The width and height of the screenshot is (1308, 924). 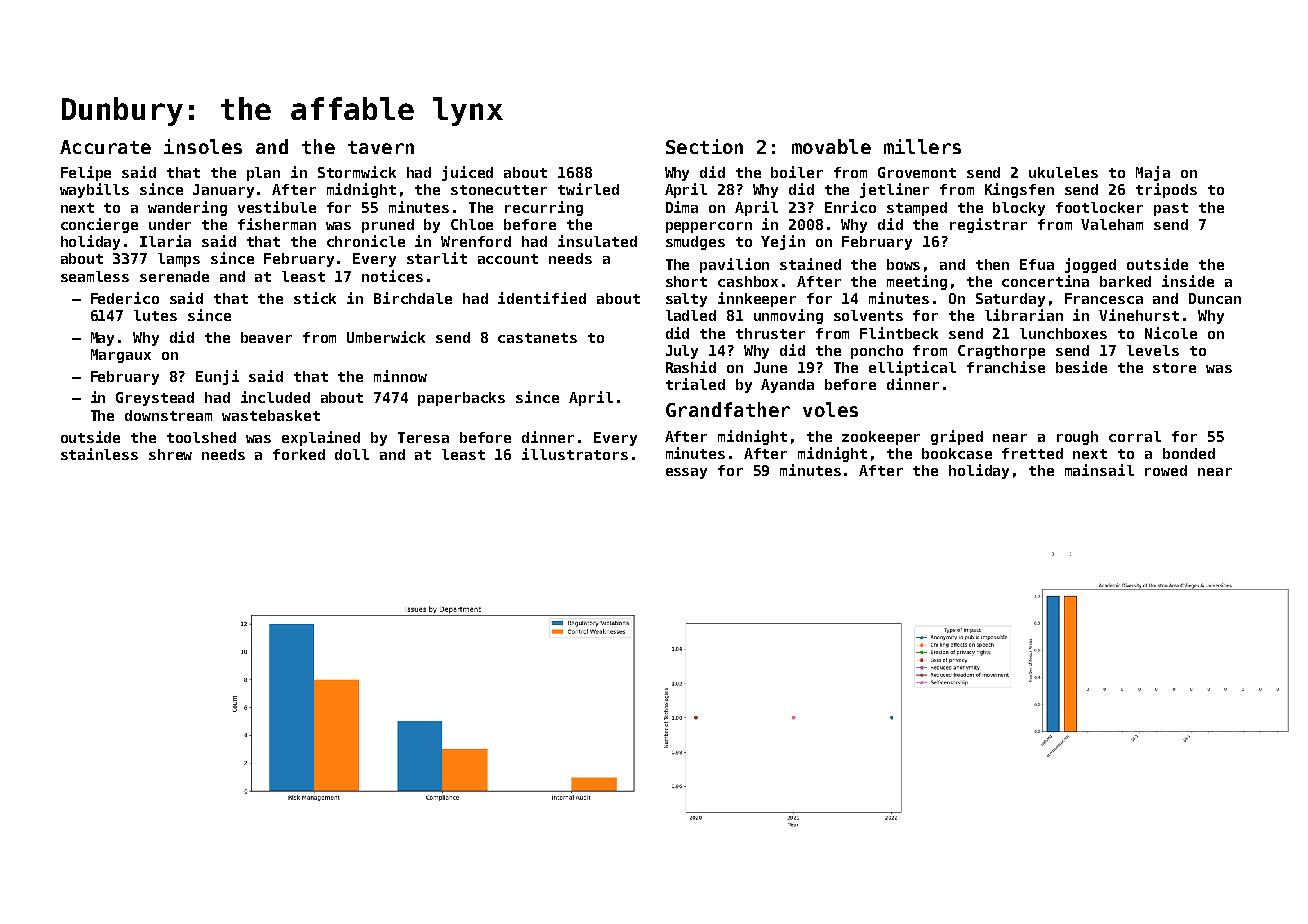 What do you see at coordinates (899, 333) in the screenshot?
I see `Flintbeck` at bounding box center [899, 333].
